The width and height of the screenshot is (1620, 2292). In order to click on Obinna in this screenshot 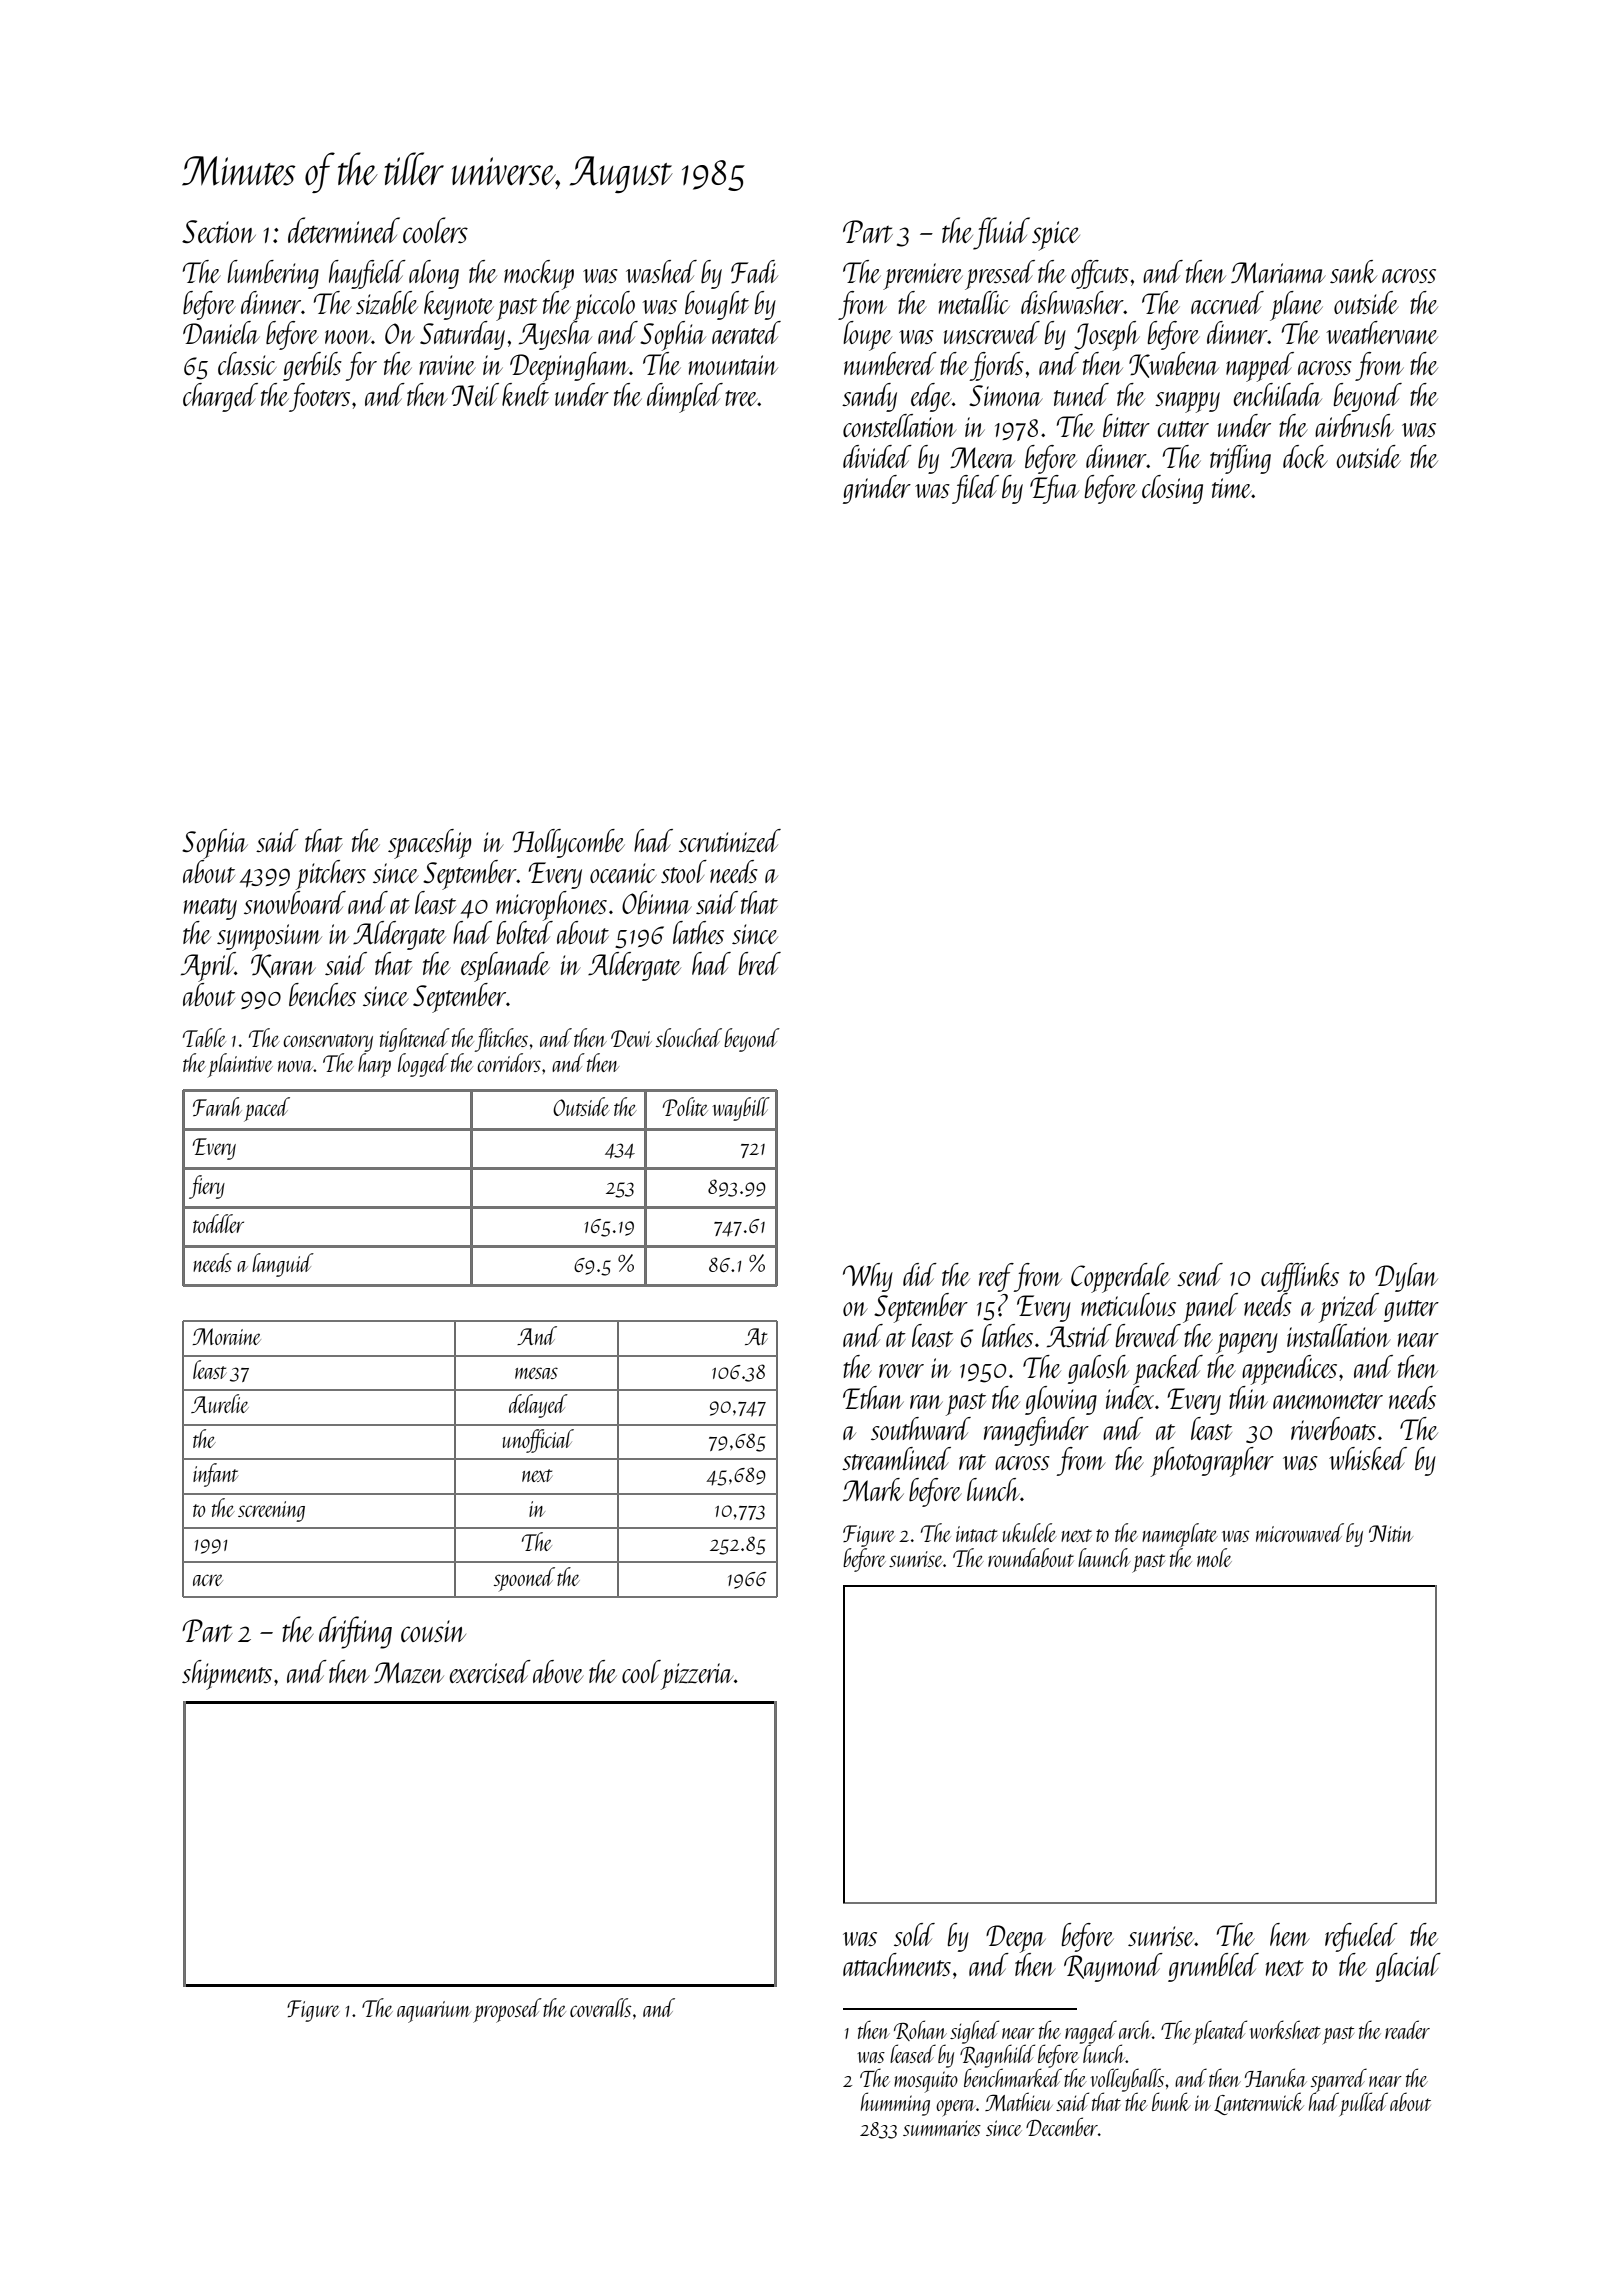, I will do `click(657, 902)`.
